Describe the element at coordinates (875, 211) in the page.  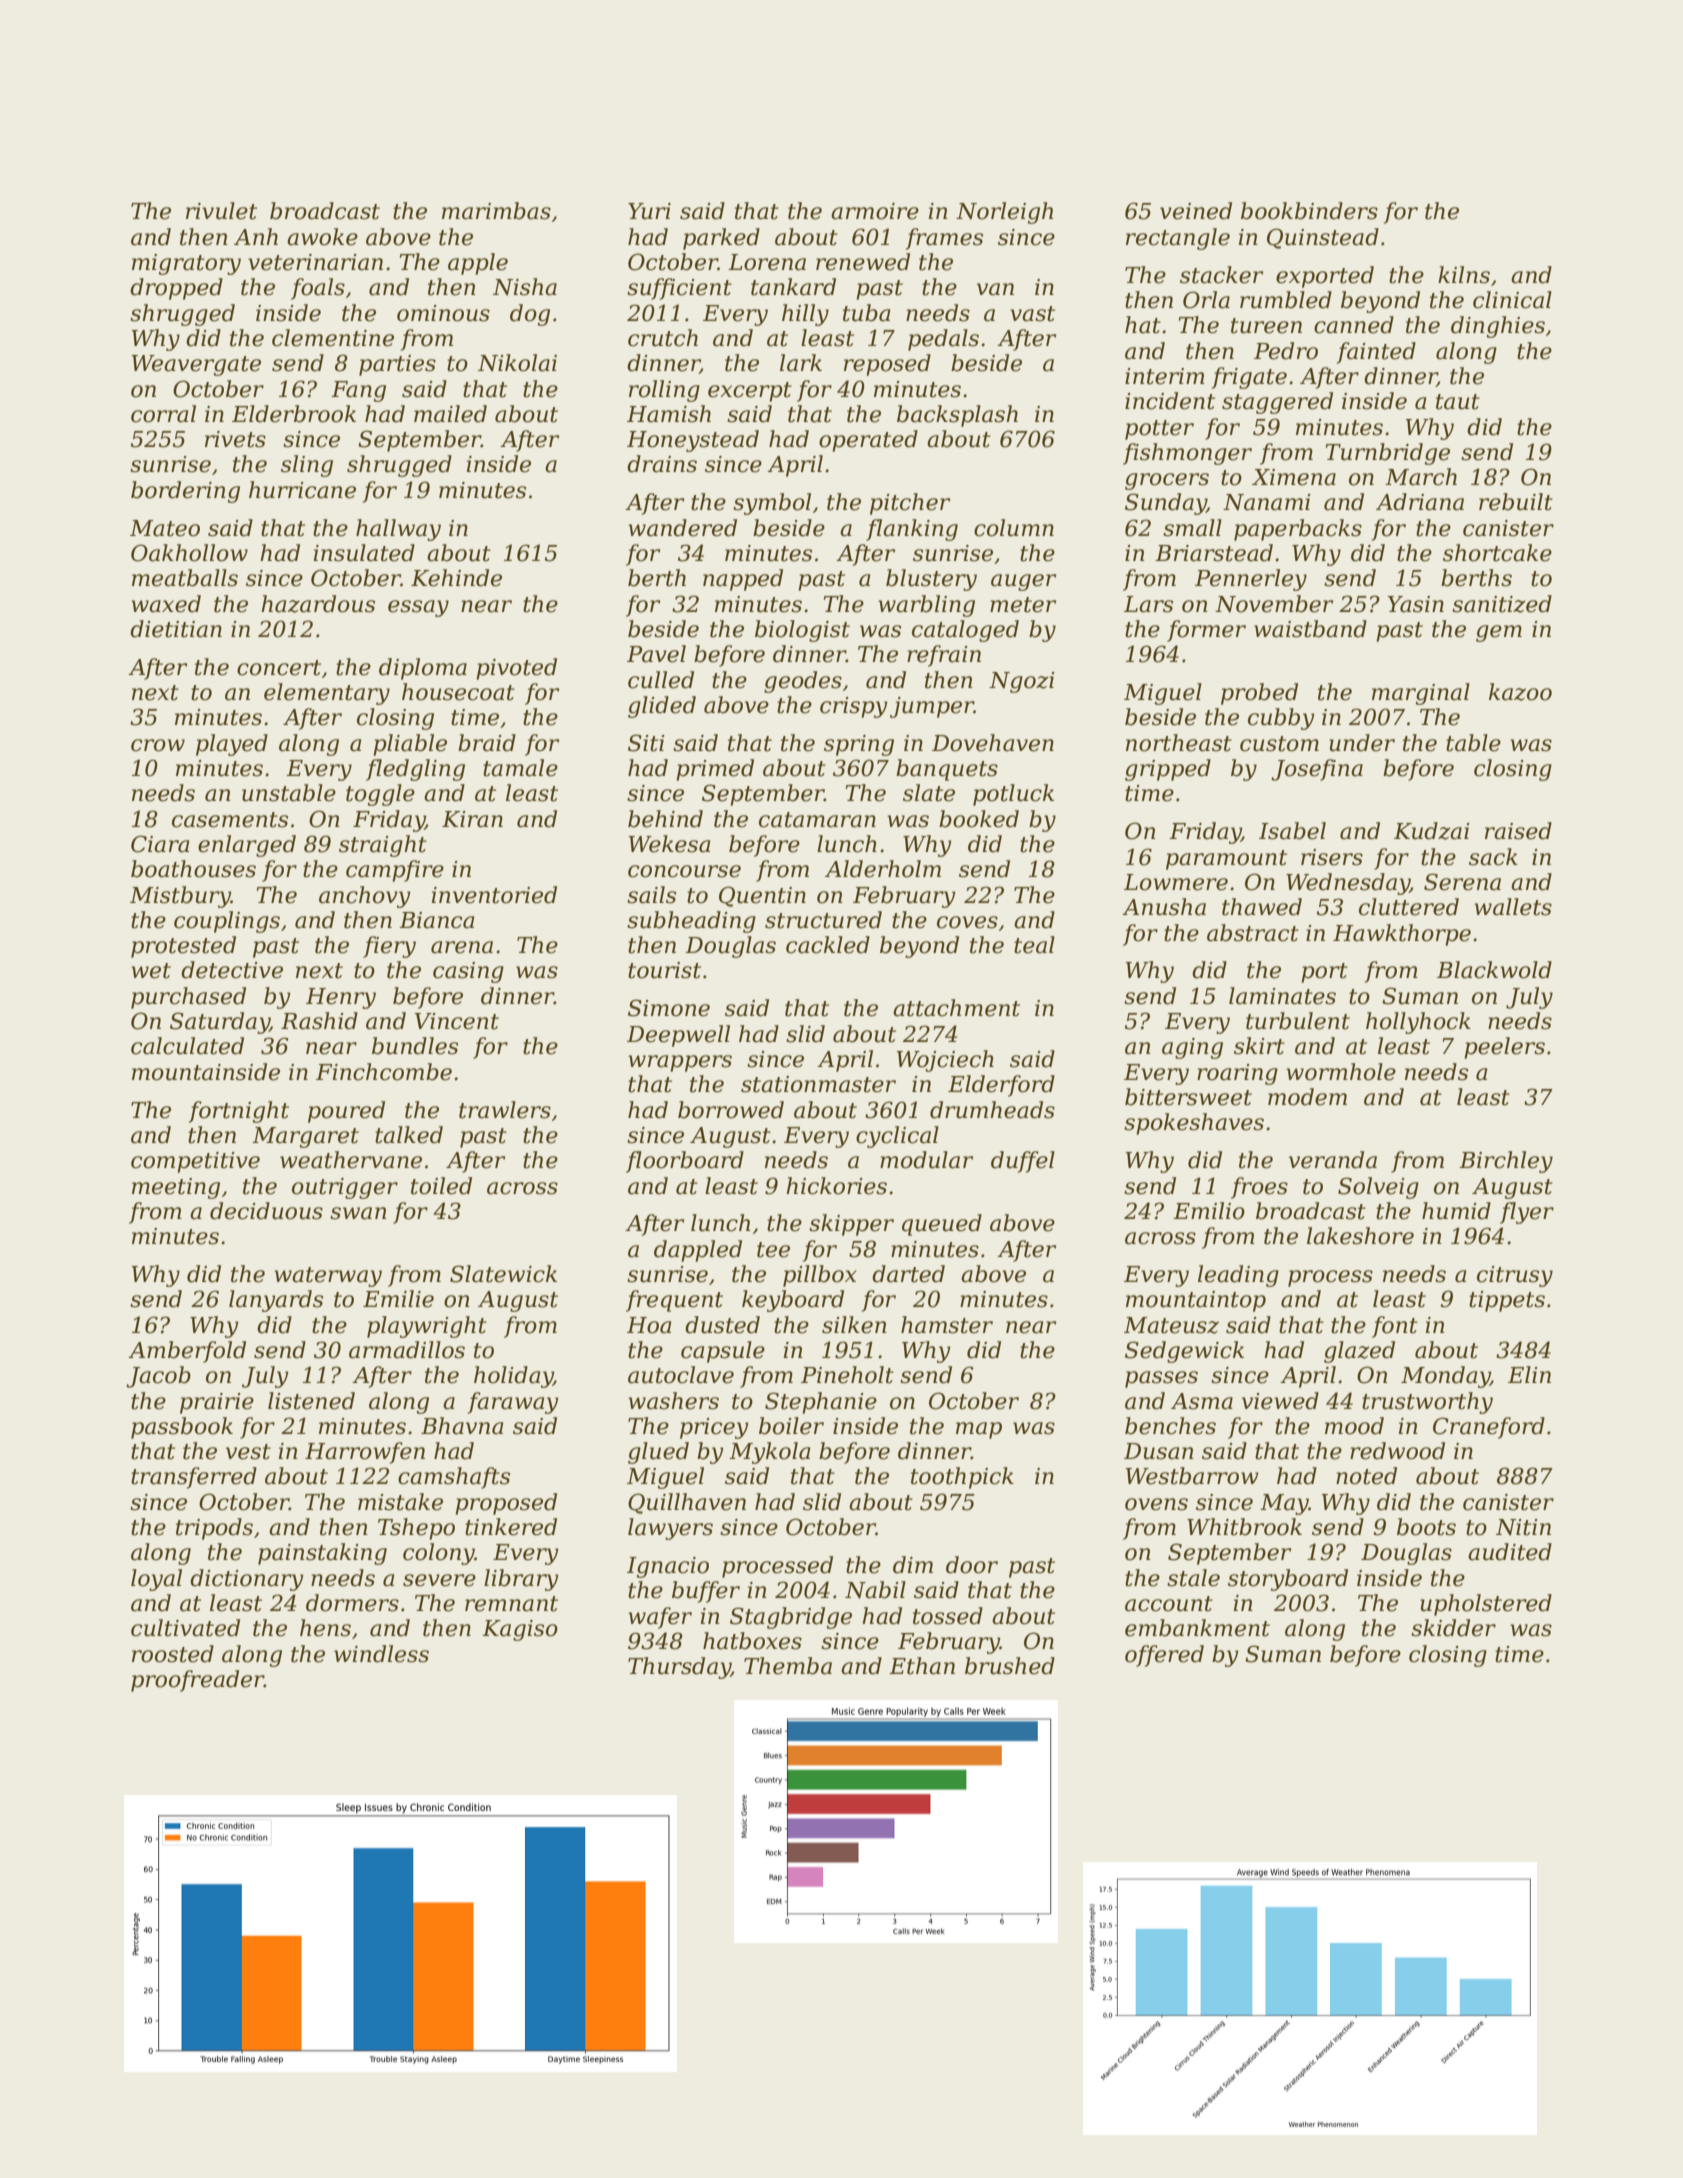
I see `armoire` at that location.
